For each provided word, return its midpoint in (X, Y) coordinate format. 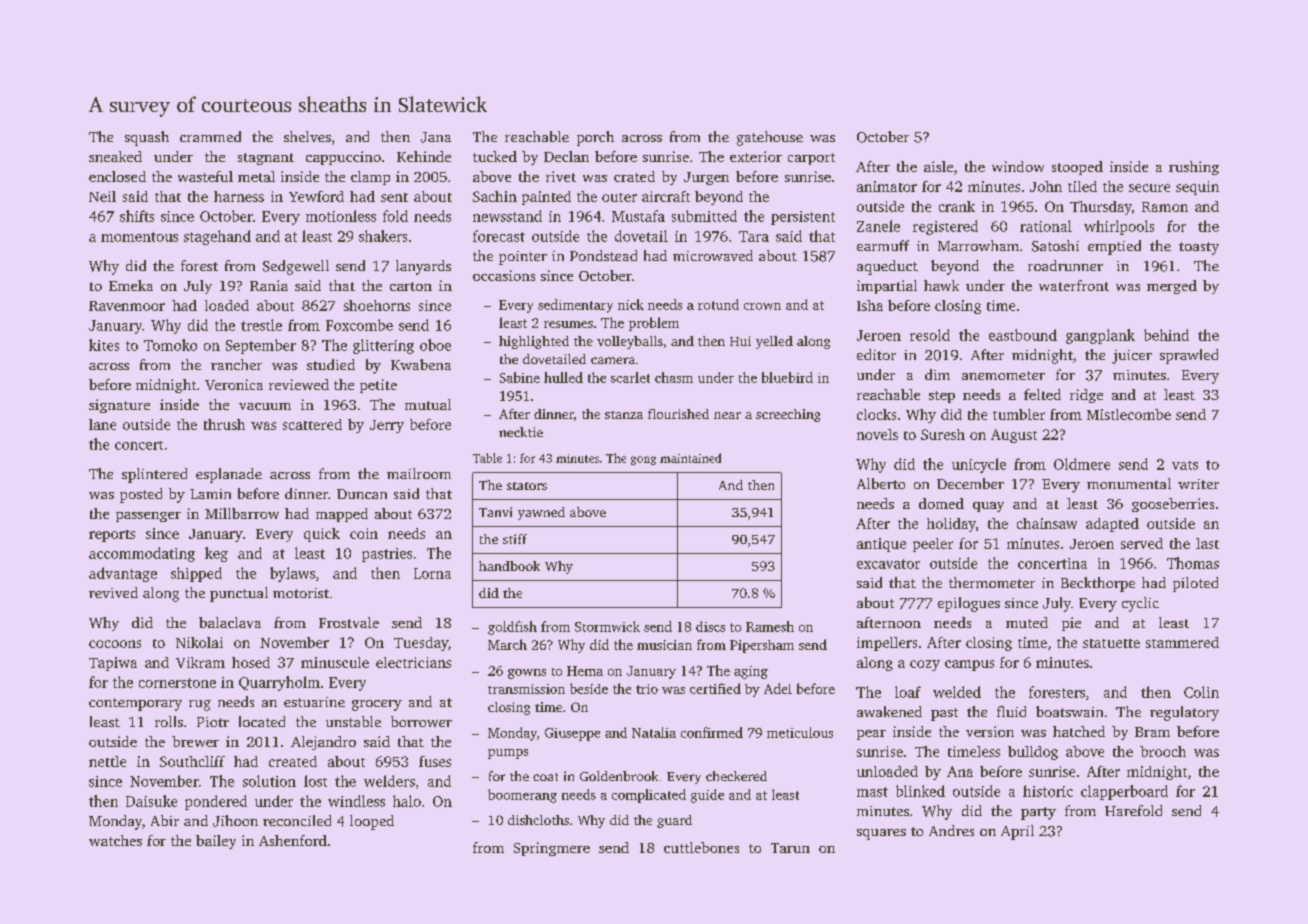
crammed (210, 136)
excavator (888, 564)
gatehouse (770, 138)
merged (1172, 287)
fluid (1011, 711)
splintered (154, 475)
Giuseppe (572, 734)
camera (613, 360)
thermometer (992, 582)
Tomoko (170, 345)
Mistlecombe (1129, 414)
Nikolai (199, 642)
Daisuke (151, 801)
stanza (624, 415)
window (1018, 166)
